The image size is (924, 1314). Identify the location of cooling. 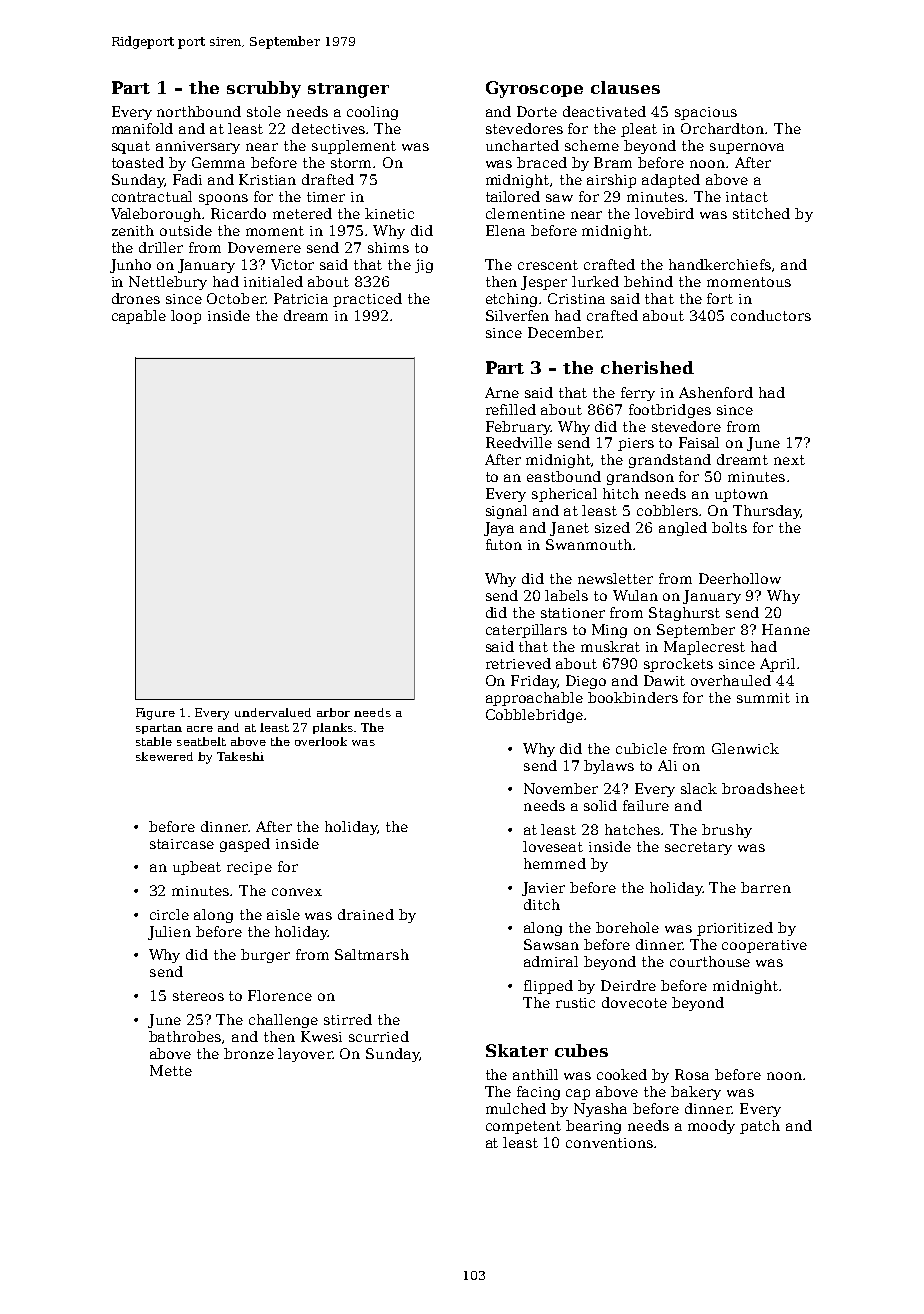
(372, 113).
